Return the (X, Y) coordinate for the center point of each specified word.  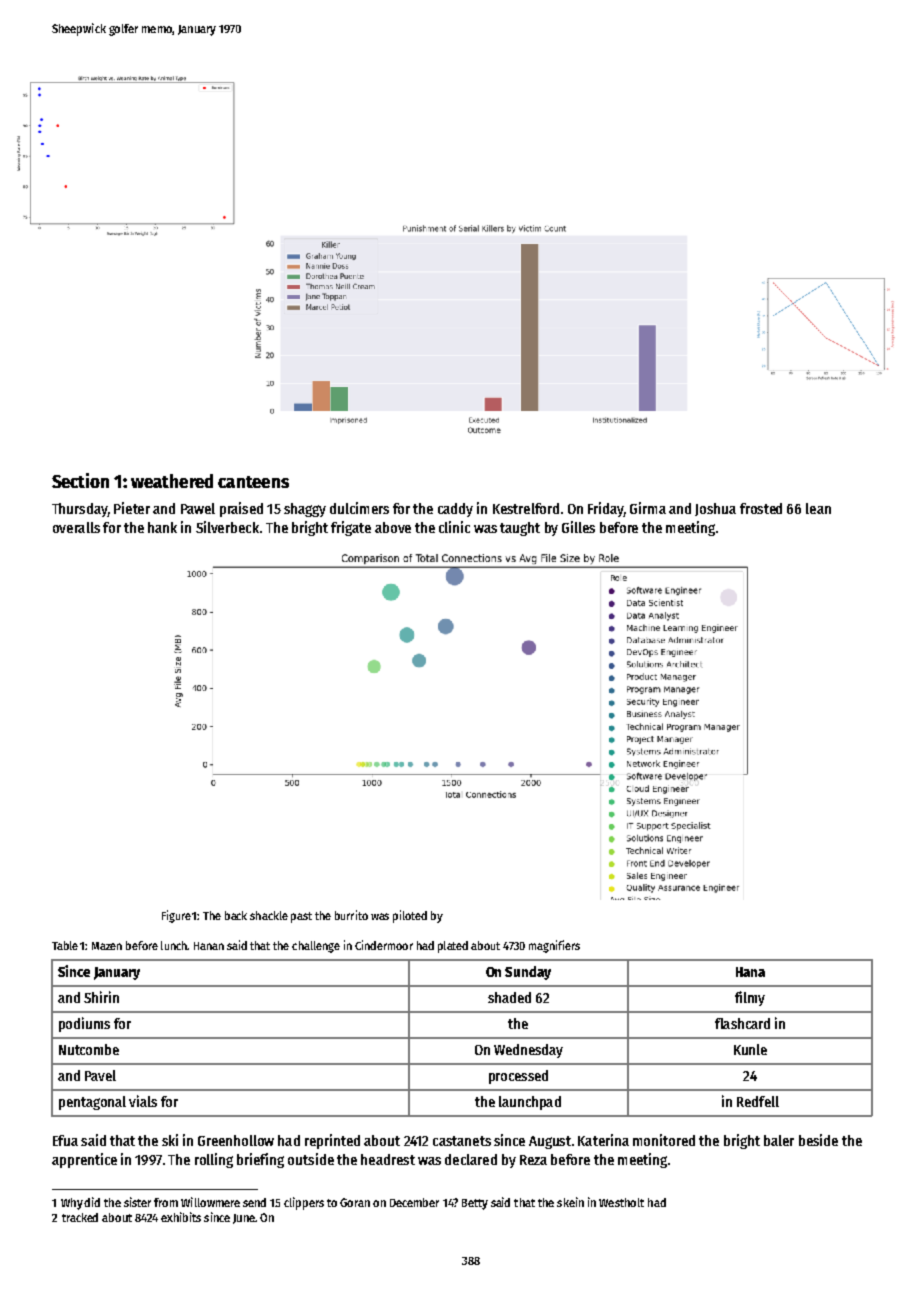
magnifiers (554, 946)
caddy (455, 510)
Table (65, 945)
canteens (253, 482)
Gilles (578, 527)
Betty (475, 1204)
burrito (351, 915)
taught (520, 529)
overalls (76, 527)
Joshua (715, 509)
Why (72, 1204)
